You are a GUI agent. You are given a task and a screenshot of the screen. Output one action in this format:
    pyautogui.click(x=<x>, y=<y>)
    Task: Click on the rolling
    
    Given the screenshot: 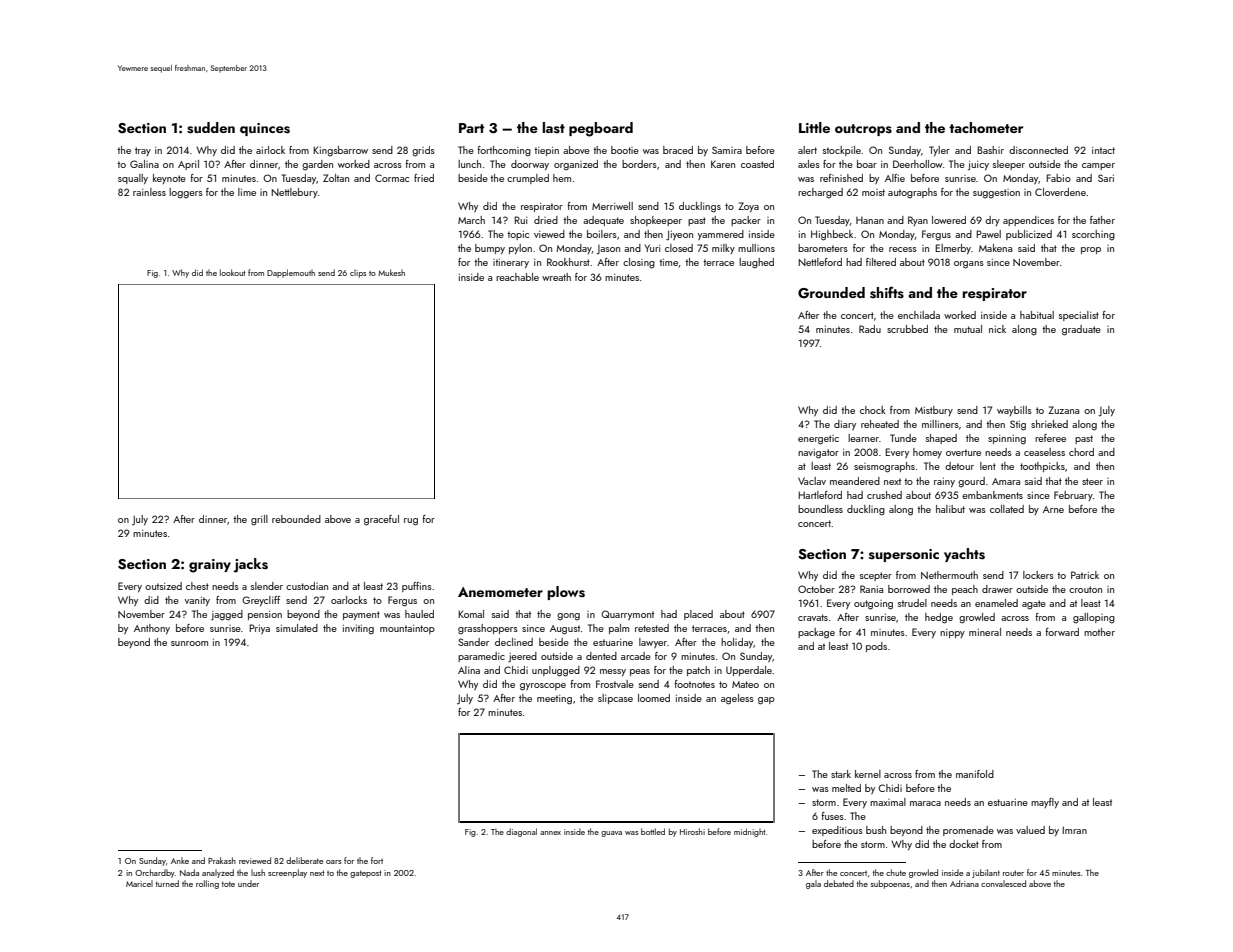 What is the action you would take?
    pyautogui.click(x=207, y=884)
